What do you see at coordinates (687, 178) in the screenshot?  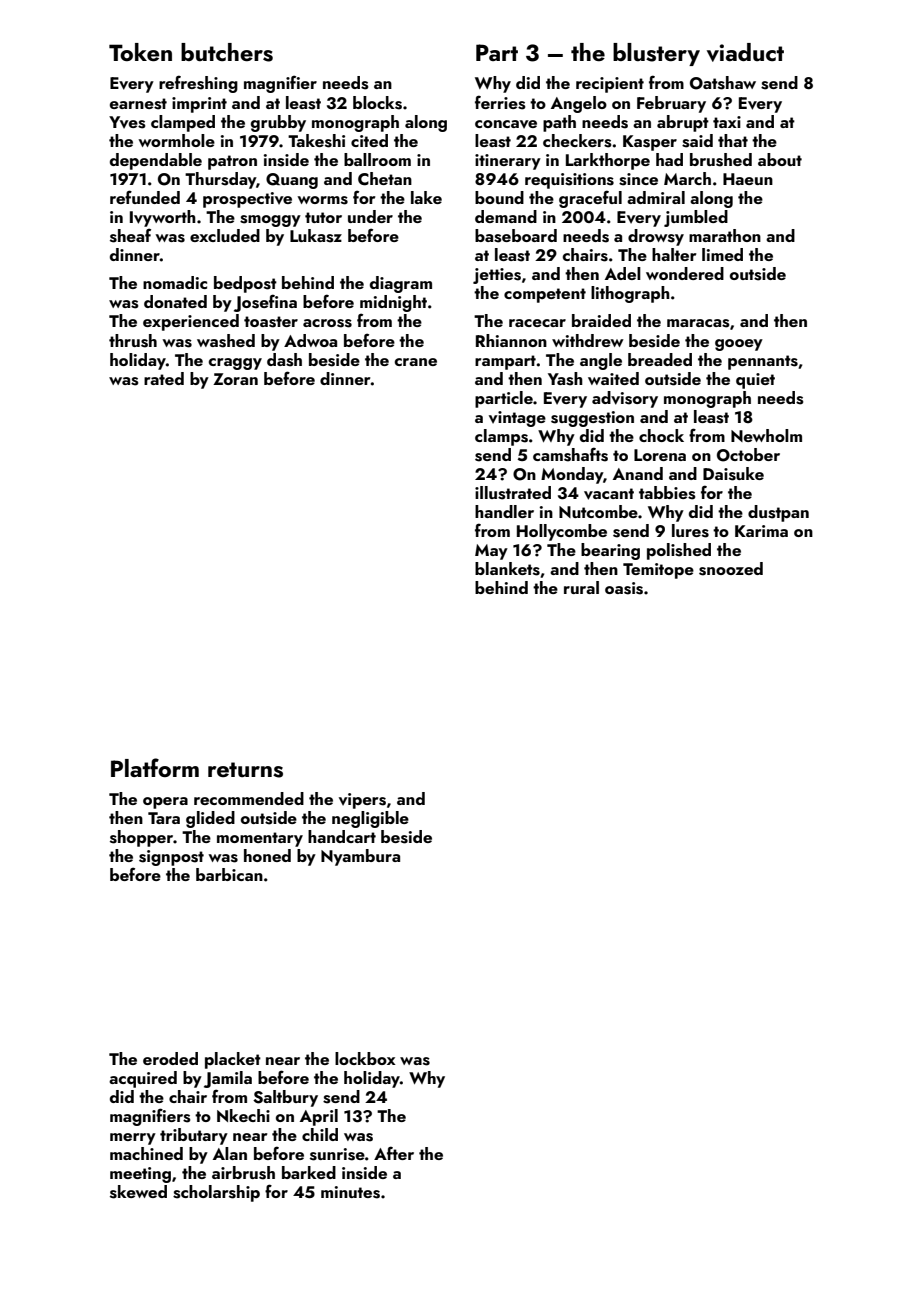 I see `March` at bounding box center [687, 178].
